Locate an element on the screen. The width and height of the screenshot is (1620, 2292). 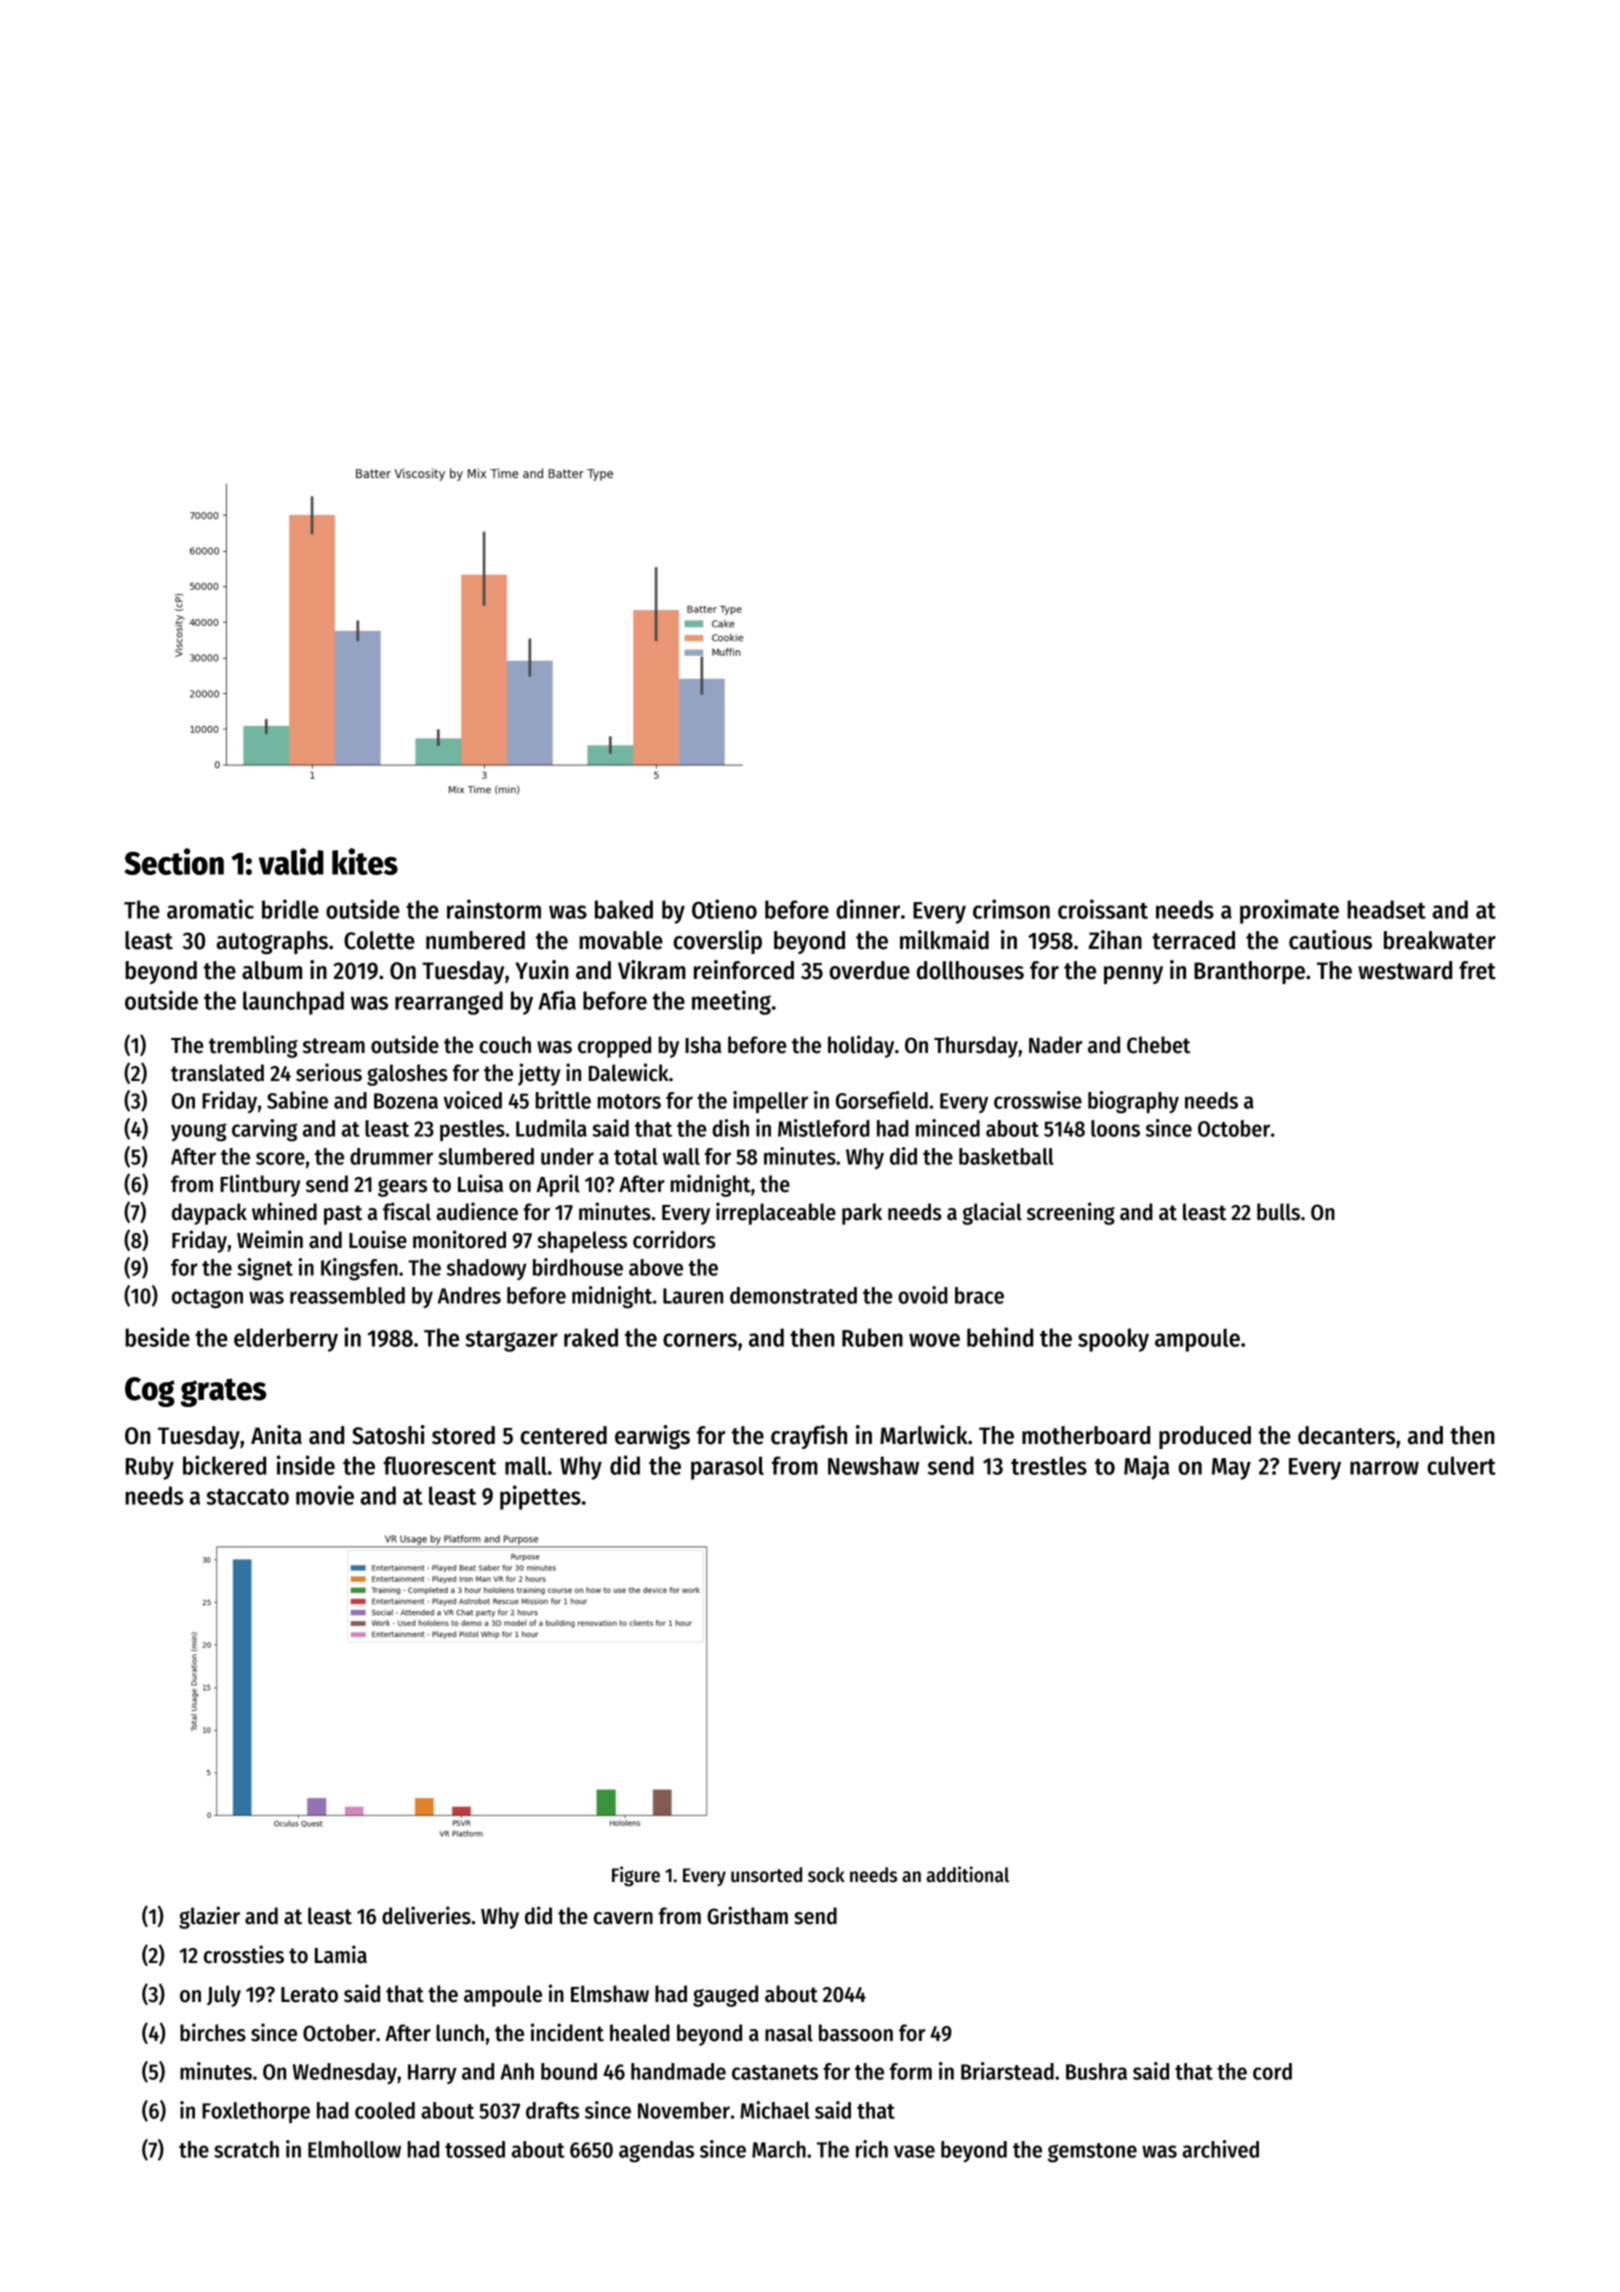
Briarstead is located at coordinates (1007, 2071).
